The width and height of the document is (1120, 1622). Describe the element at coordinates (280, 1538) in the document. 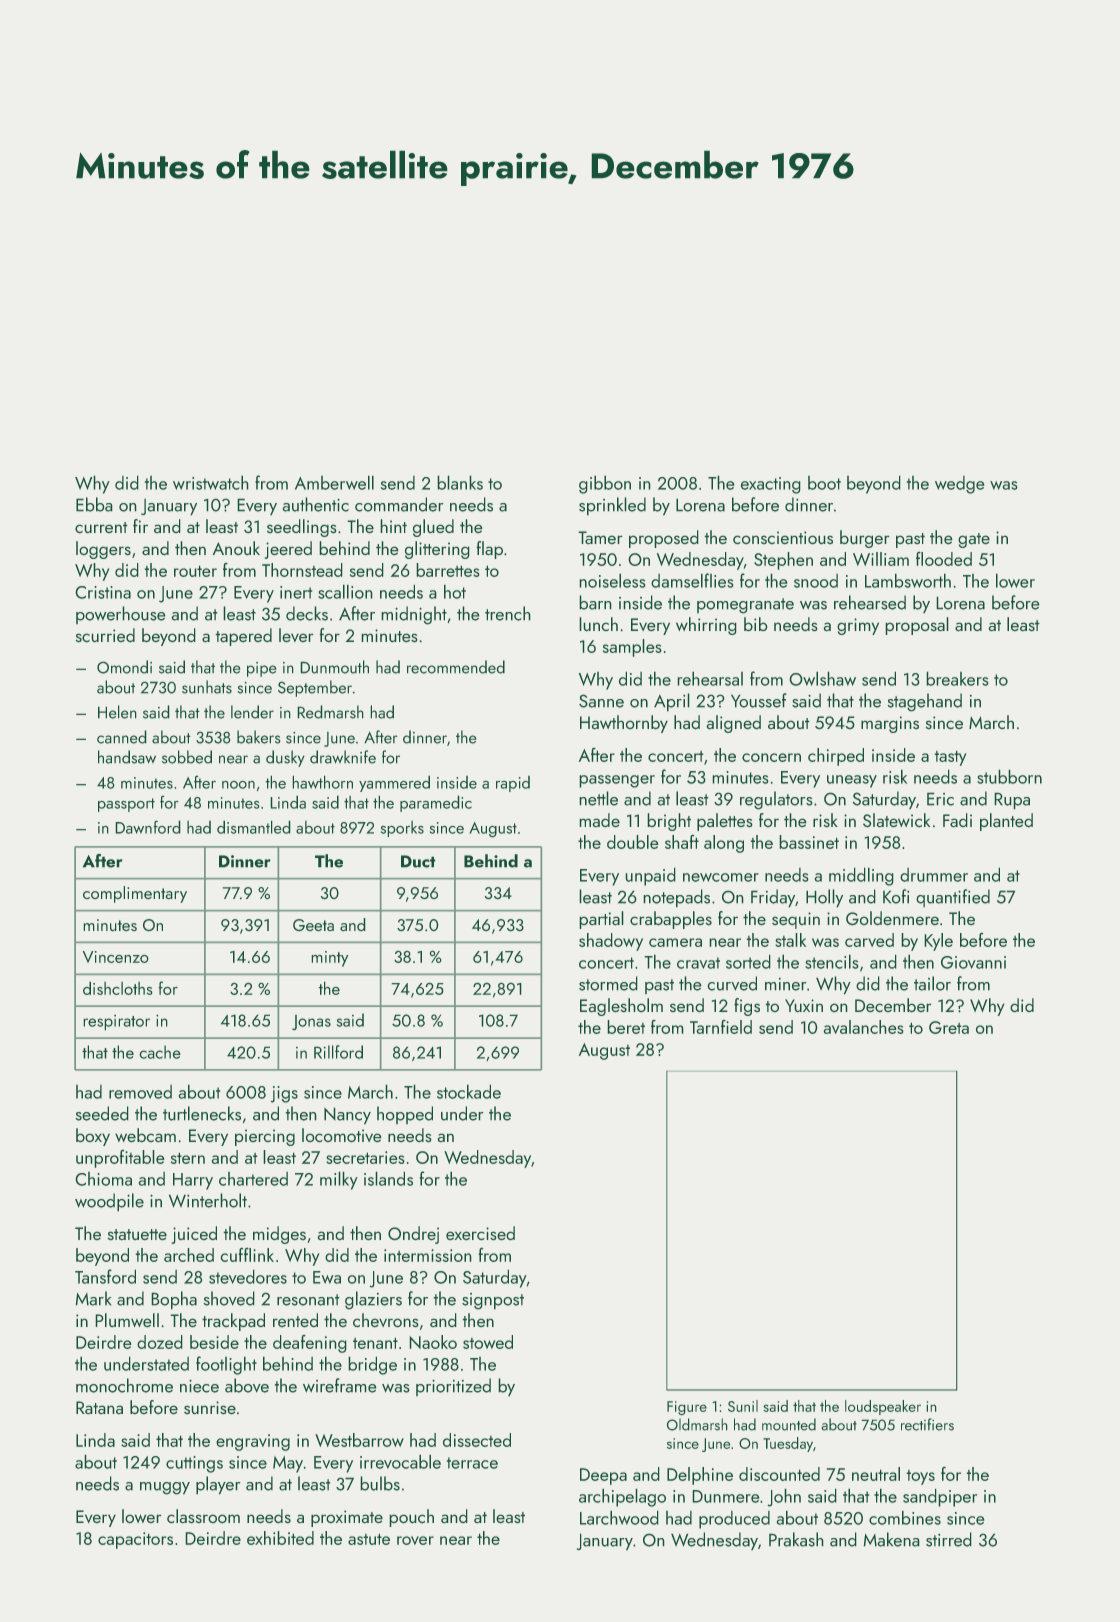

I see `exhibited` at that location.
